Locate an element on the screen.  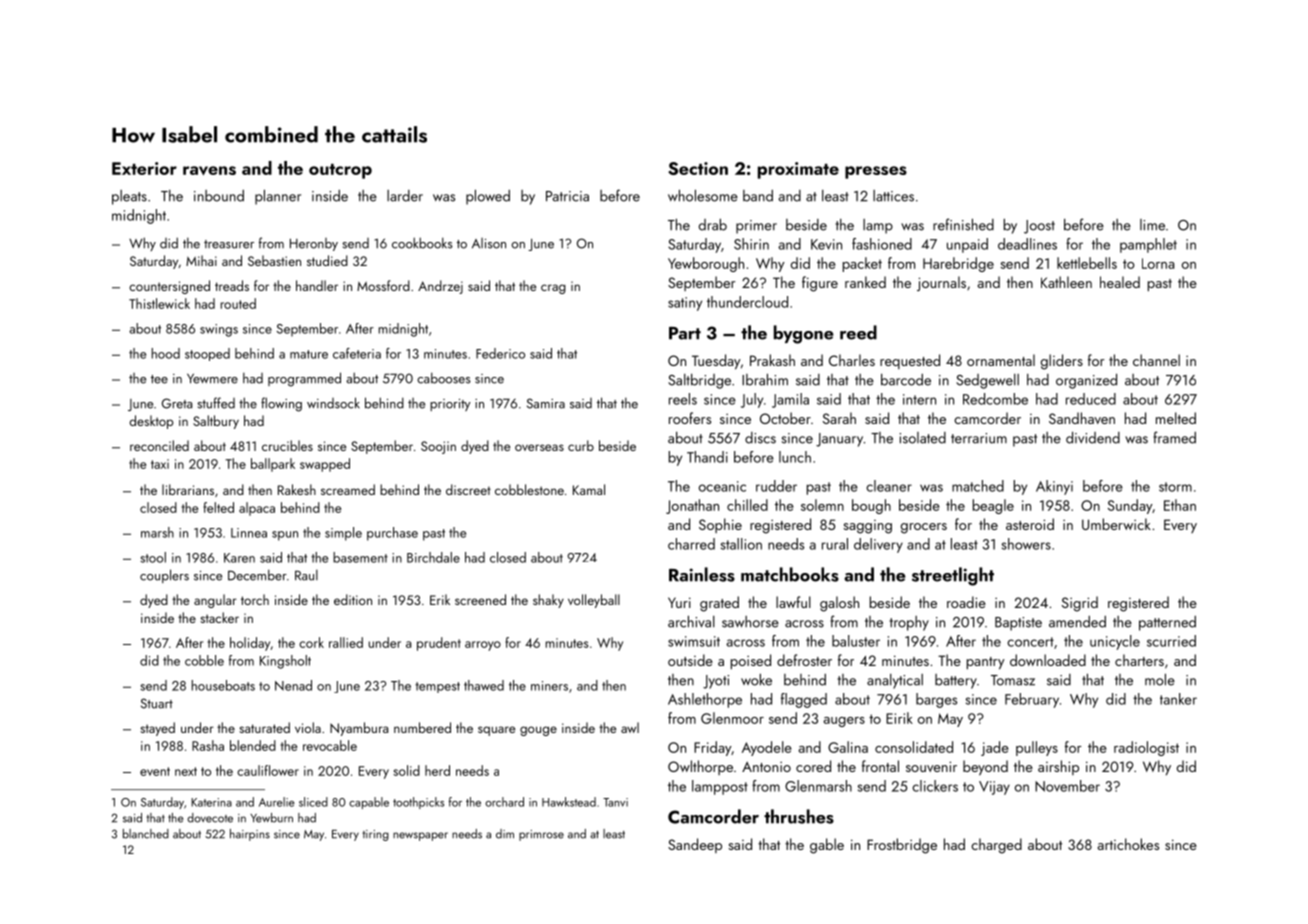
numbered is located at coordinates (422, 727).
